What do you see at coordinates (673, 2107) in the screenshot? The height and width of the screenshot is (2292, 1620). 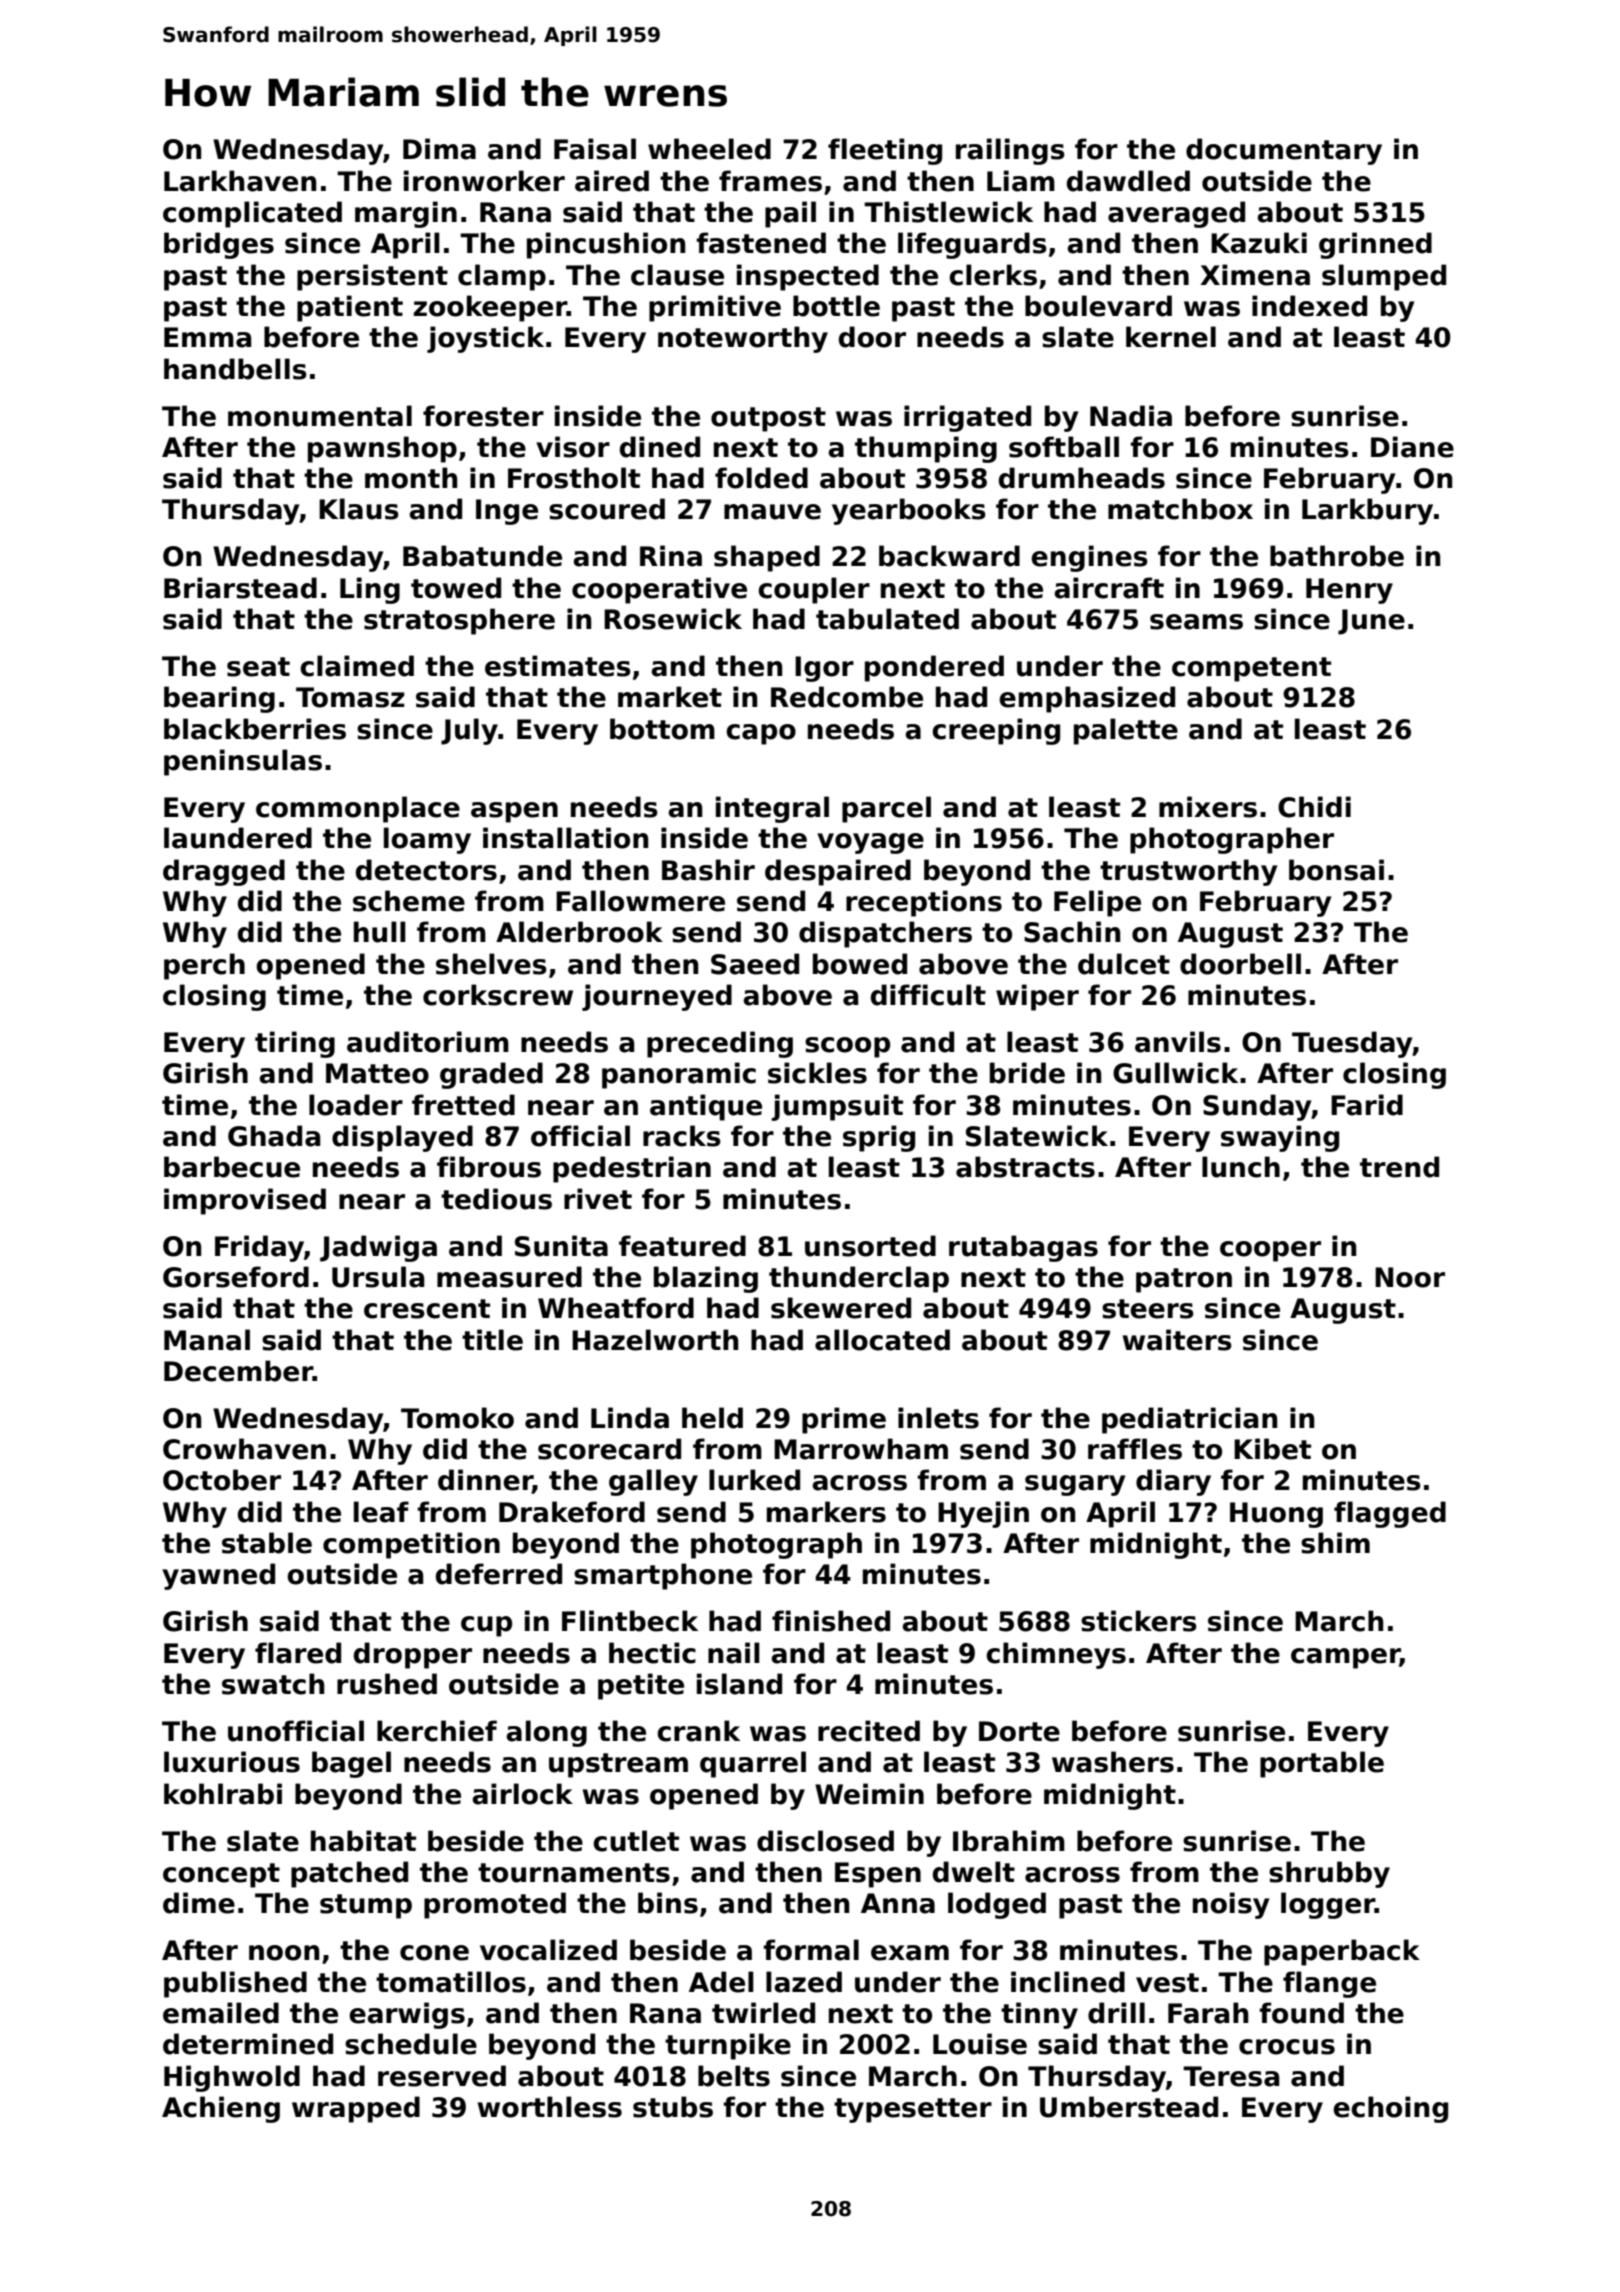 I see `stubs` at bounding box center [673, 2107].
